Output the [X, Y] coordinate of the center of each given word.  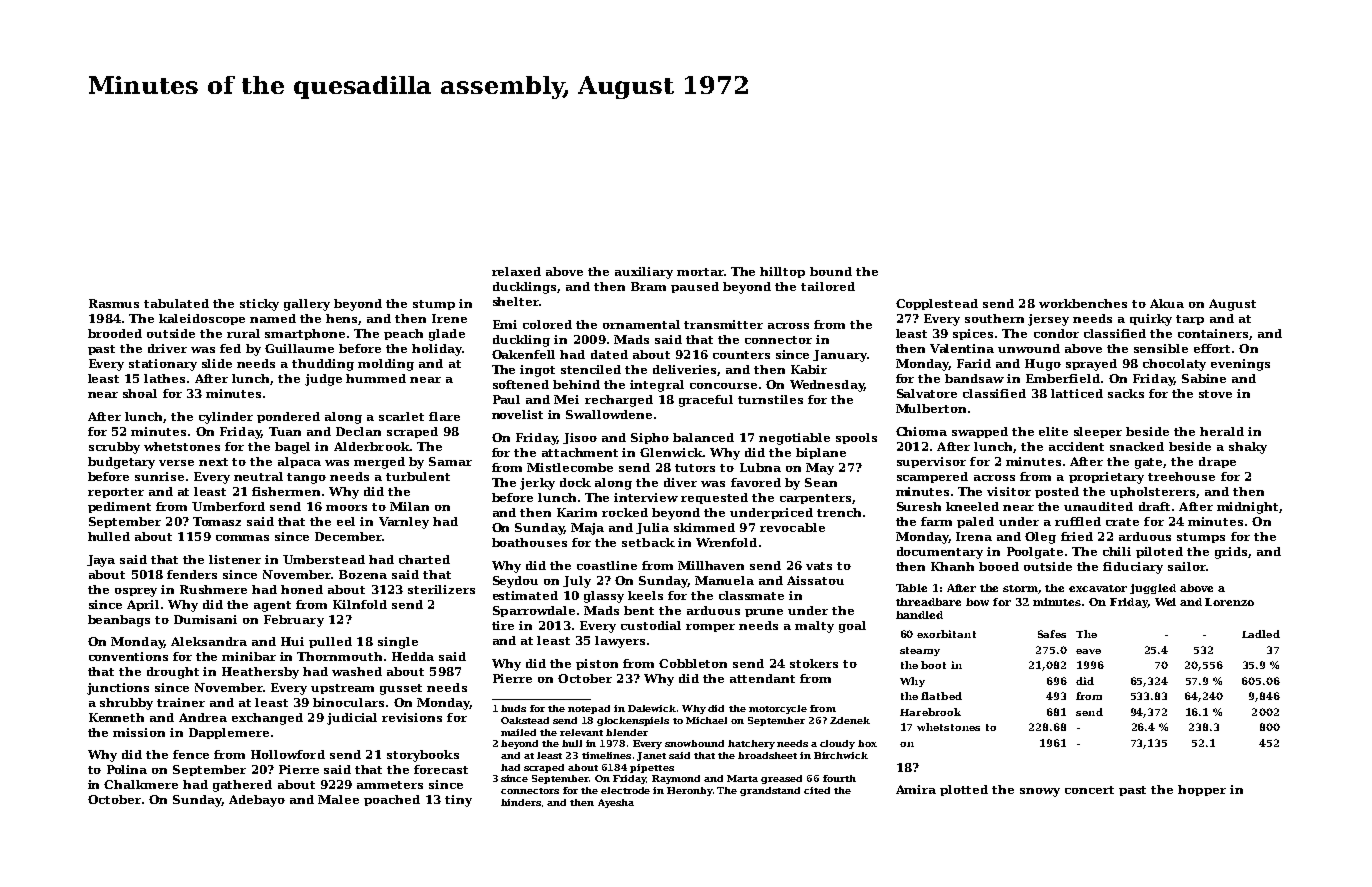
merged [379, 463]
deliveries [685, 370]
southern [994, 318]
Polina [127, 769]
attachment [580, 452]
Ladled [1261, 634]
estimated [525, 595]
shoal [140, 393]
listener [235, 559]
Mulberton [931, 408]
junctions [118, 689]
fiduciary [1133, 568]
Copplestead [937, 304]
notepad [589, 709]
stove [1215, 394]
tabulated [176, 303]
